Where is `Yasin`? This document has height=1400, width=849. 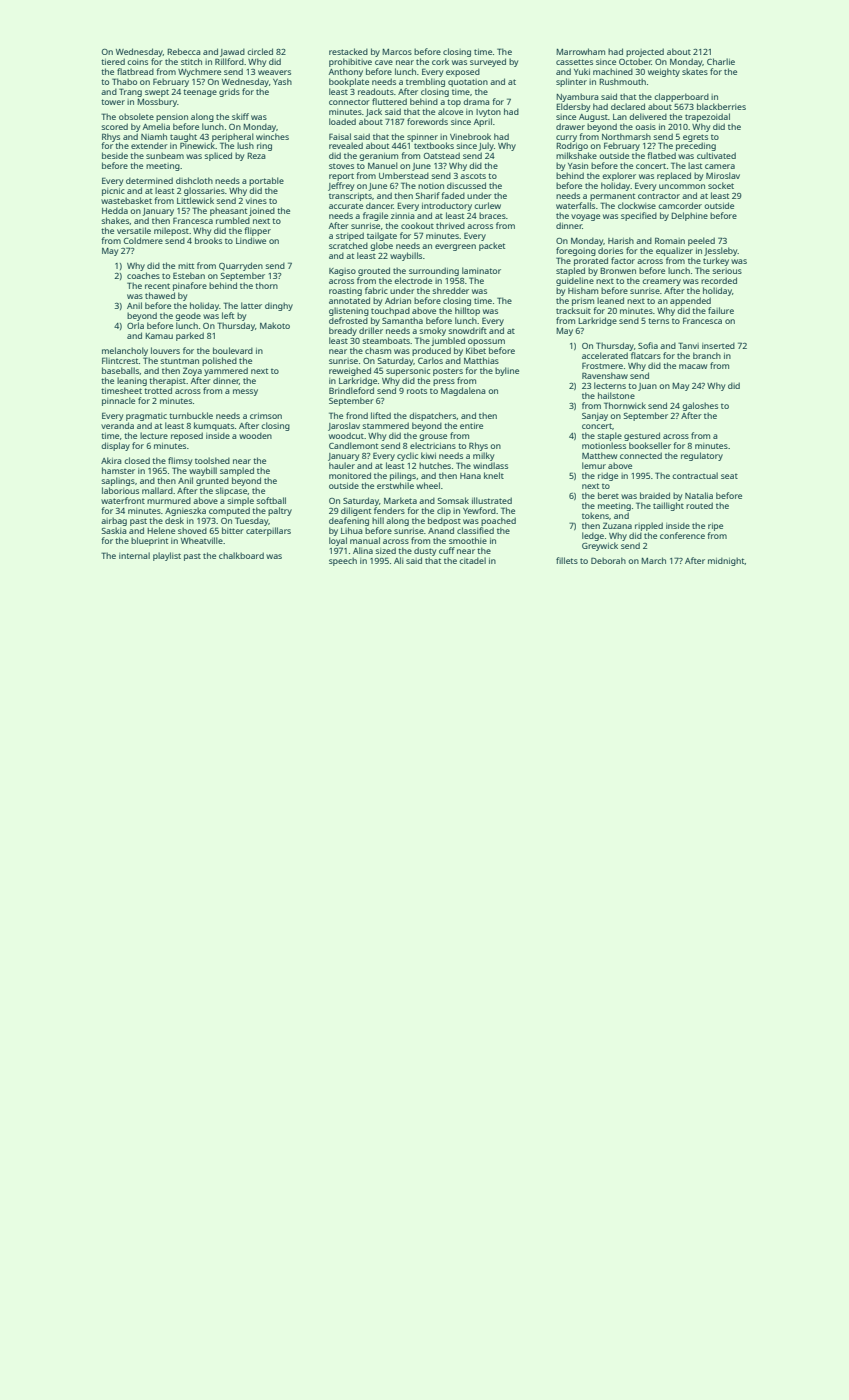
Yasin is located at coordinates (578, 166).
